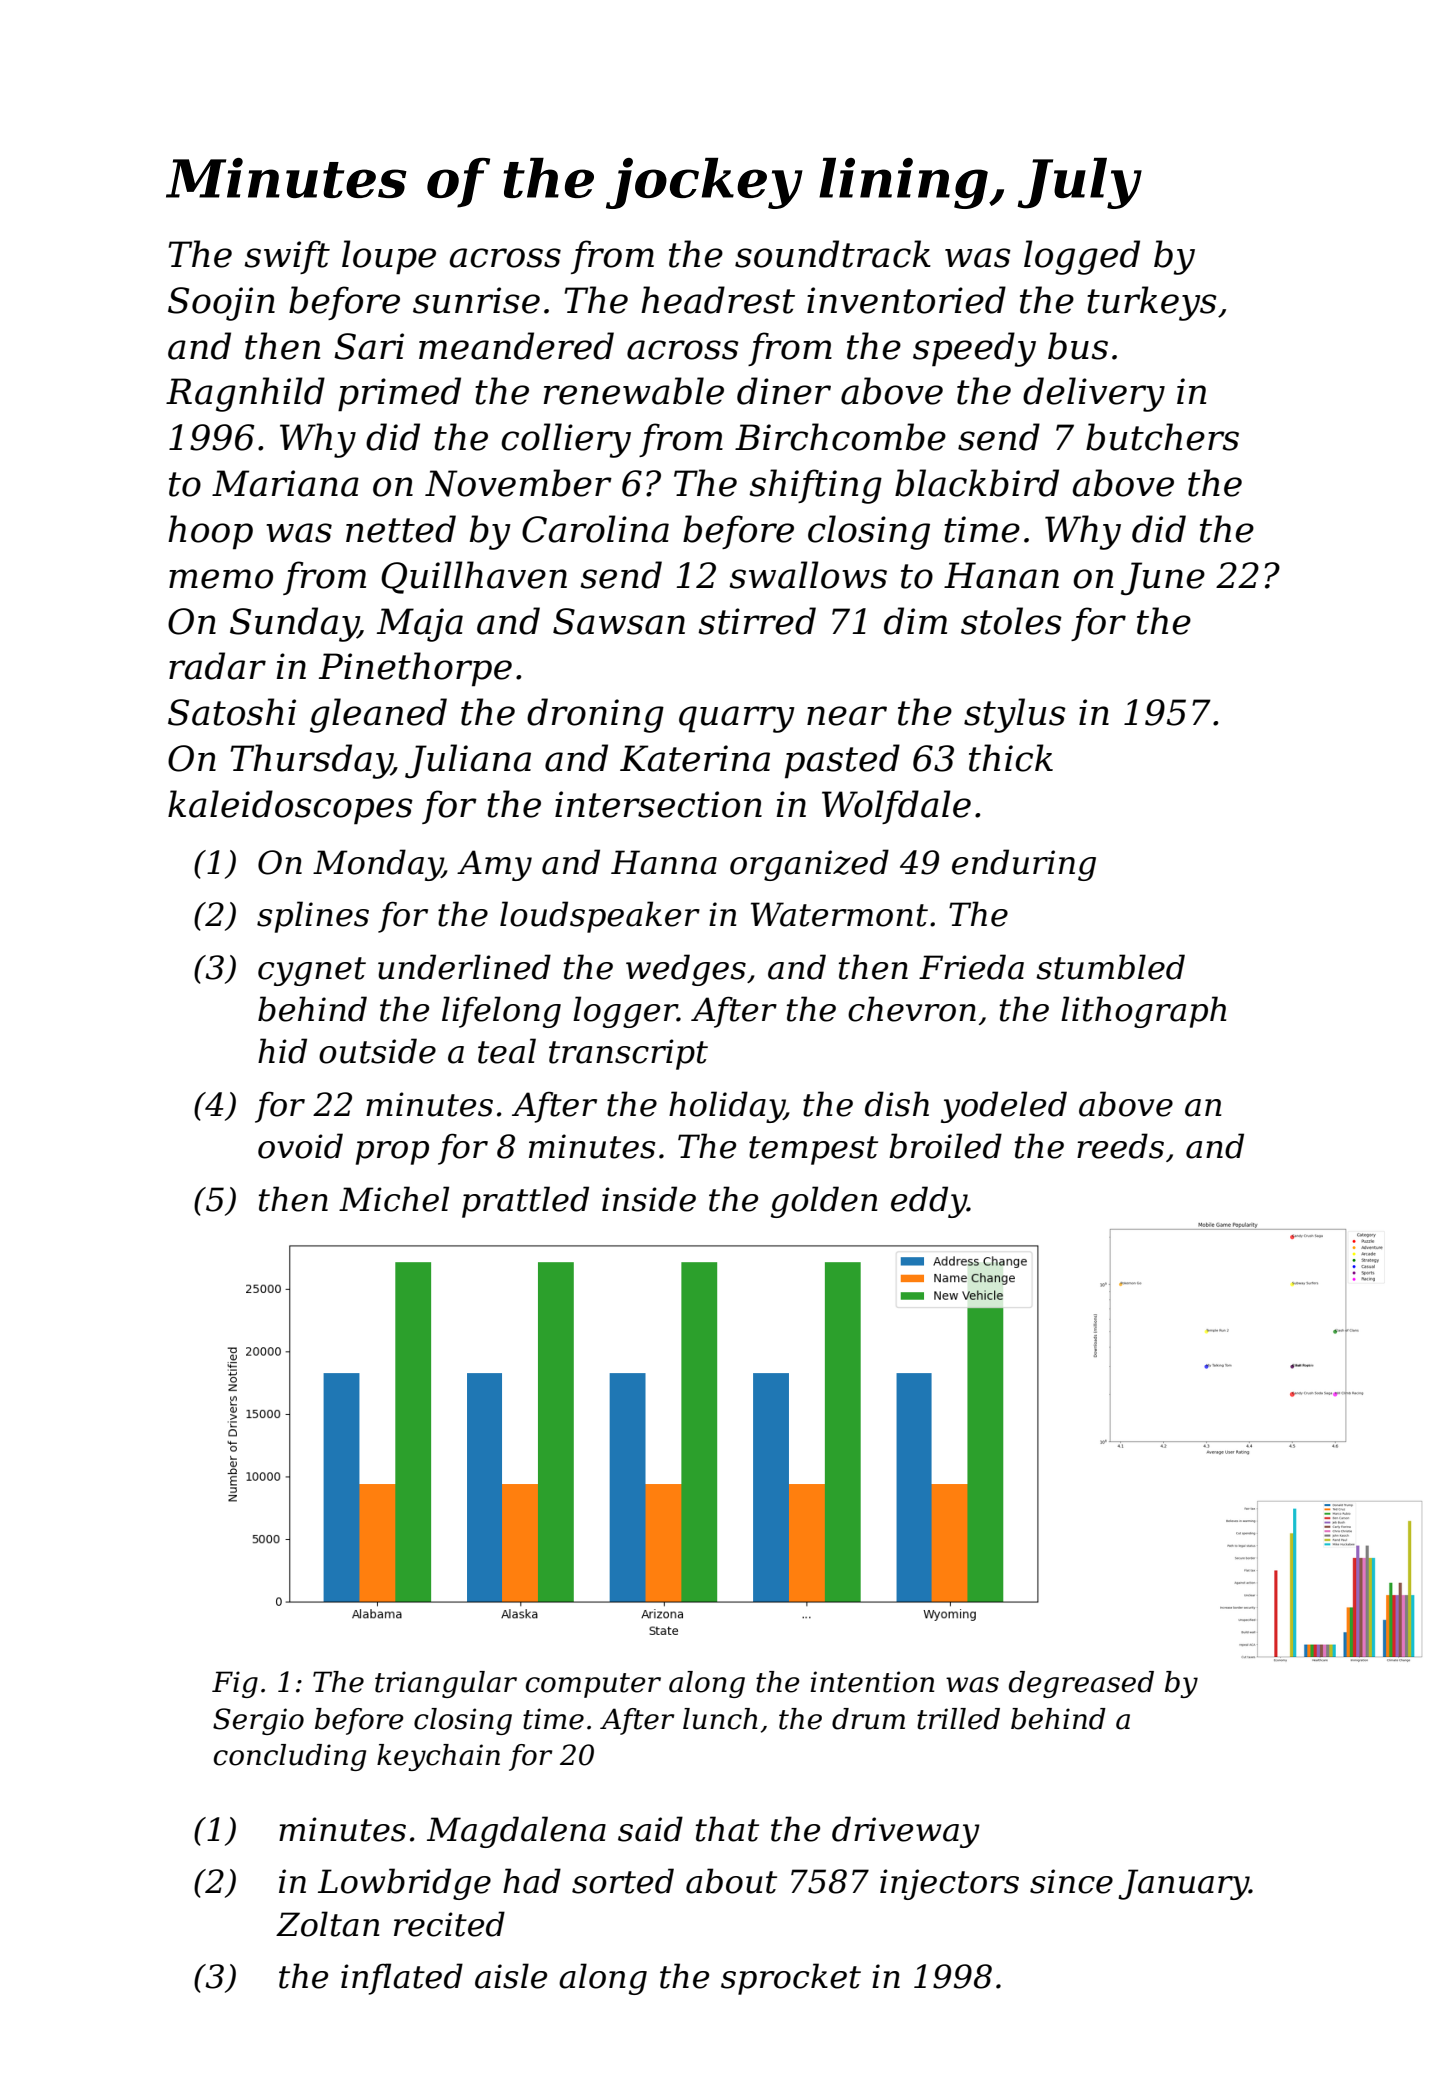  Describe the element at coordinates (258, 1721) in the document. I see `Sergio` at that location.
